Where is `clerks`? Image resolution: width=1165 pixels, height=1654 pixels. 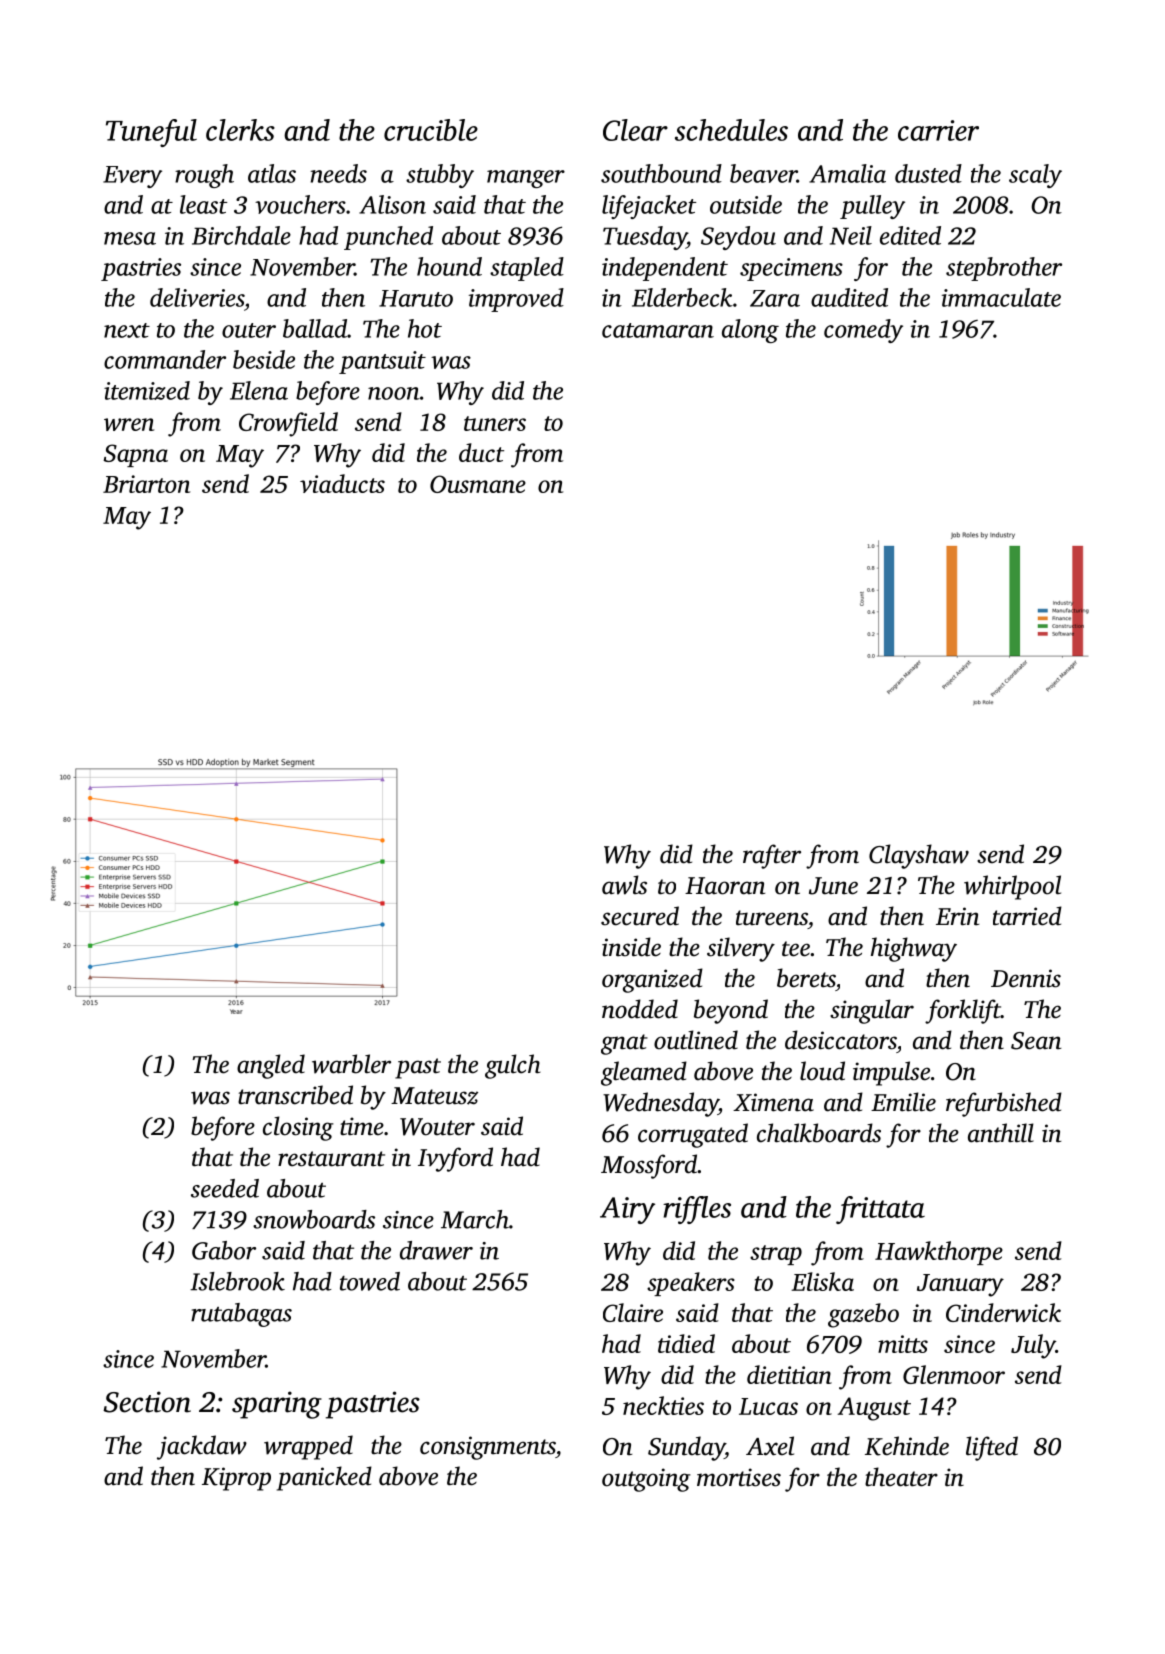 clerks is located at coordinates (240, 130).
